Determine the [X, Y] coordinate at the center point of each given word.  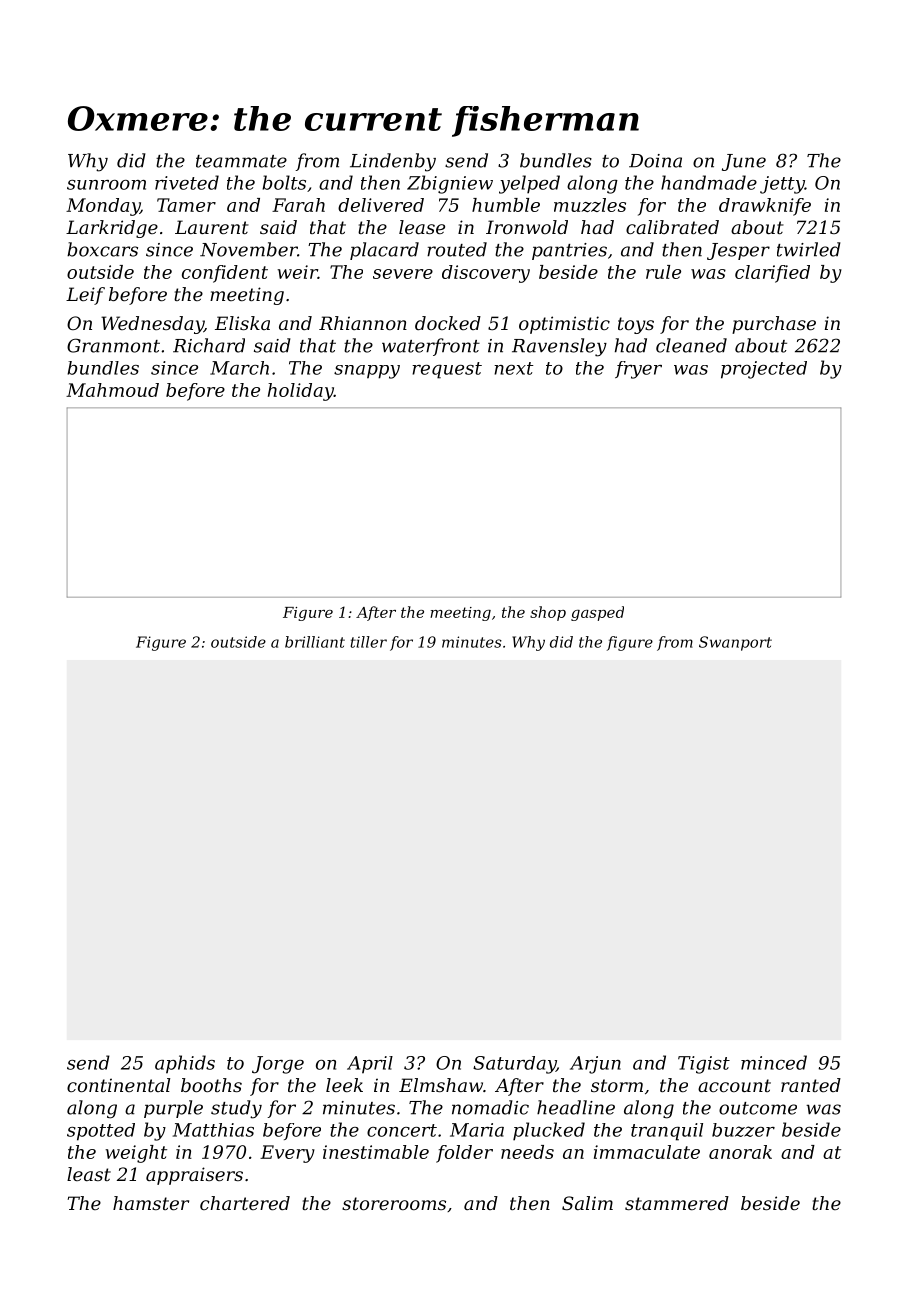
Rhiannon [363, 323]
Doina [655, 161]
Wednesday [152, 325]
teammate [241, 161]
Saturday [514, 1065]
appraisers [194, 1176]
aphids [185, 1064]
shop [548, 613]
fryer [638, 370]
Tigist [704, 1065]
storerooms [394, 1203]
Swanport [735, 643]
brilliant [315, 642]
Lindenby [393, 162]
